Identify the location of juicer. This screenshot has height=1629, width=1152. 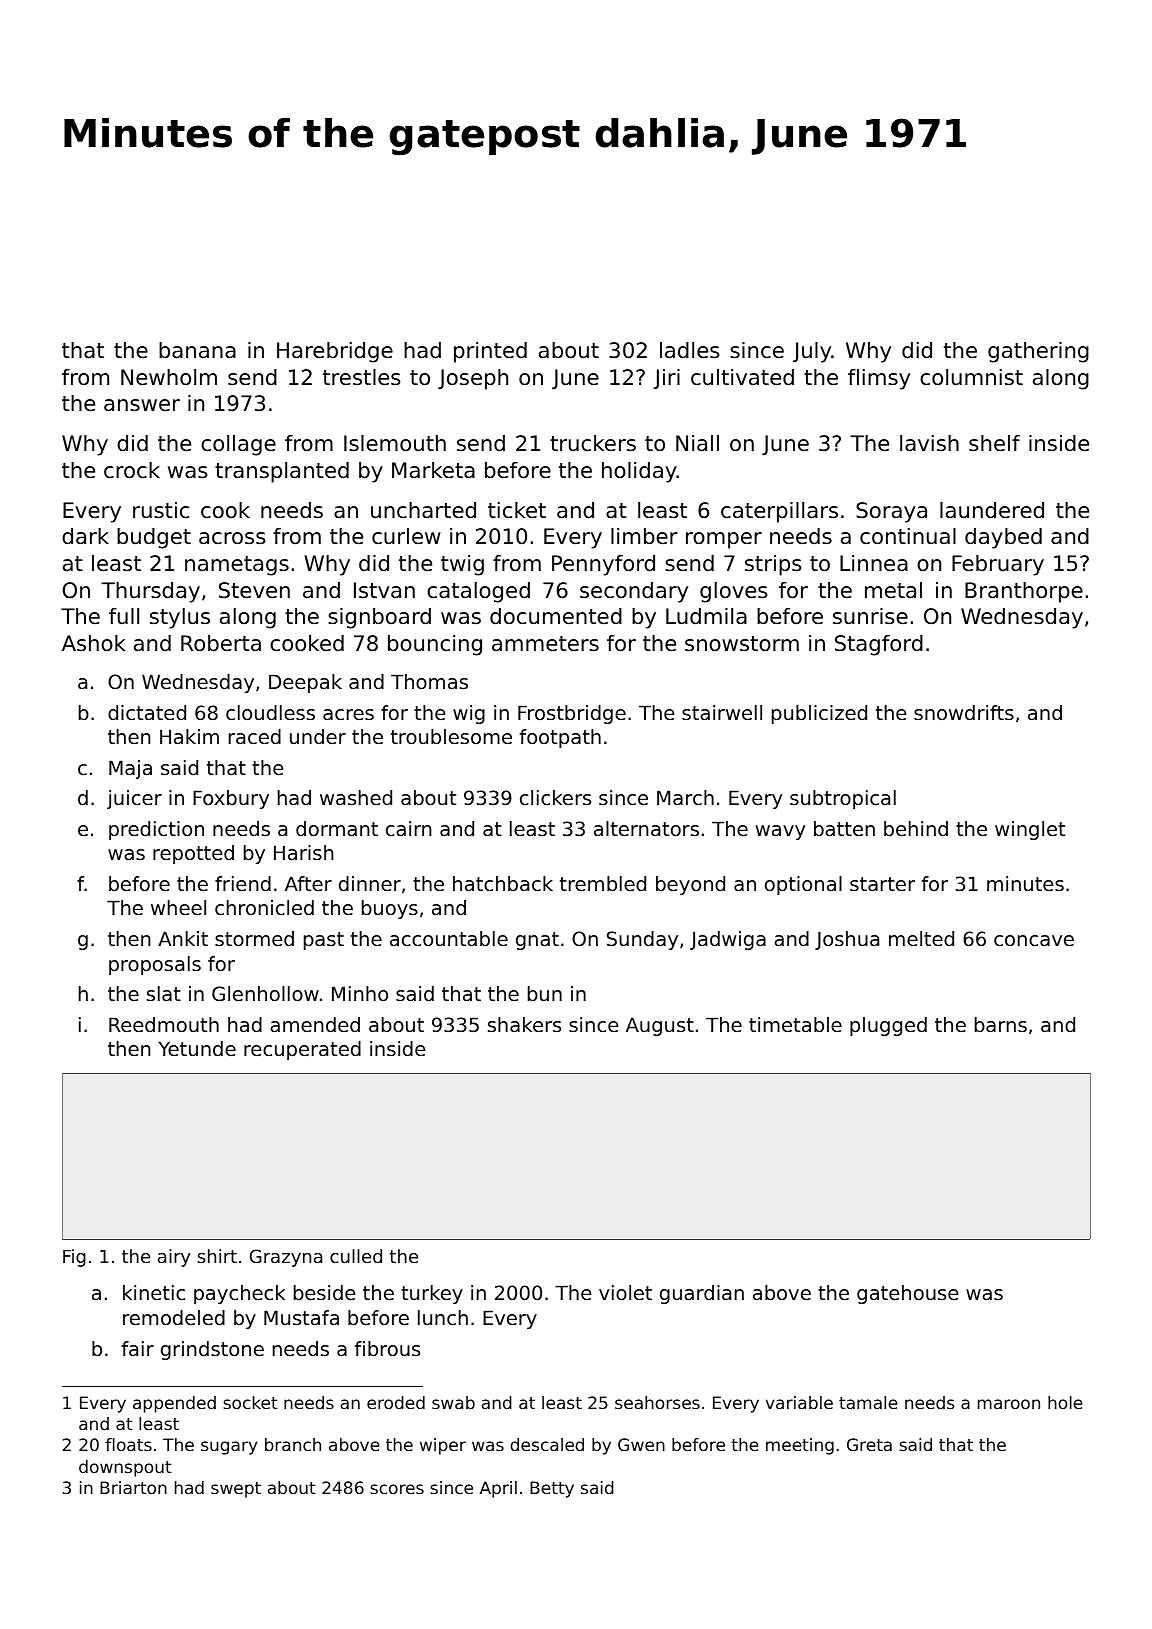
(134, 799).
